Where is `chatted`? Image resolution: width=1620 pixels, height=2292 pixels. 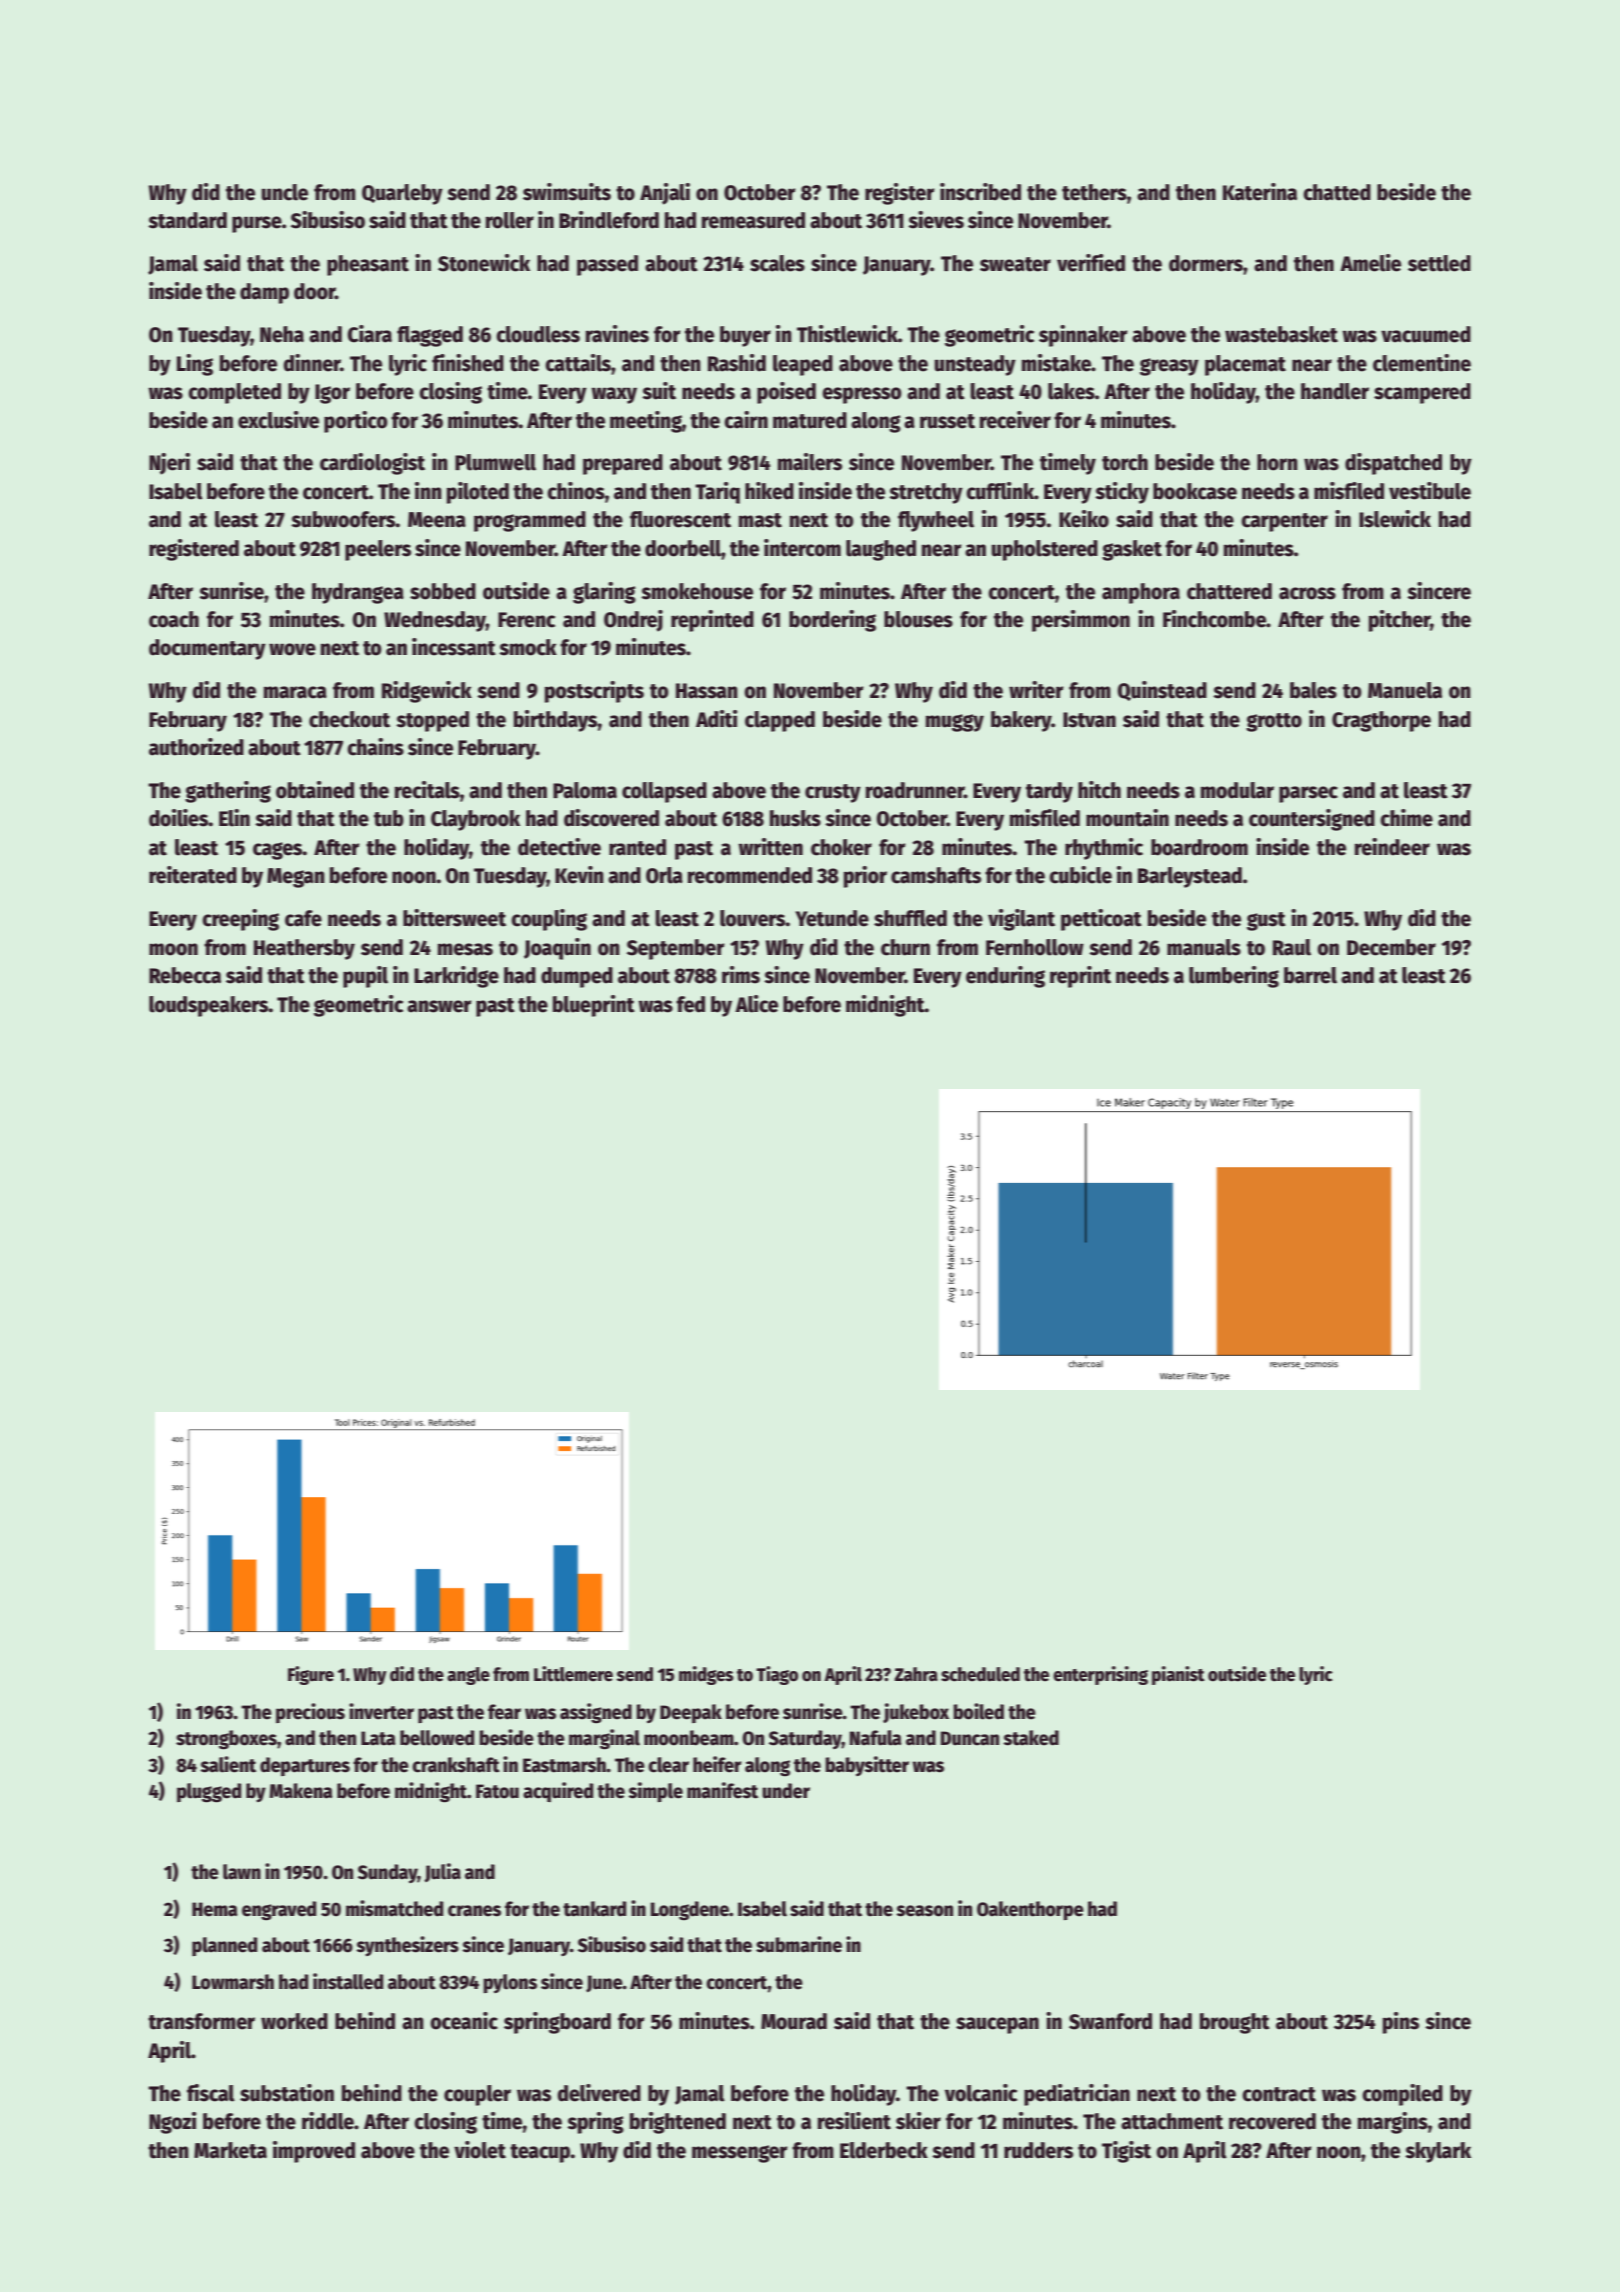 chatted is located at coordinates (1337, 192).
